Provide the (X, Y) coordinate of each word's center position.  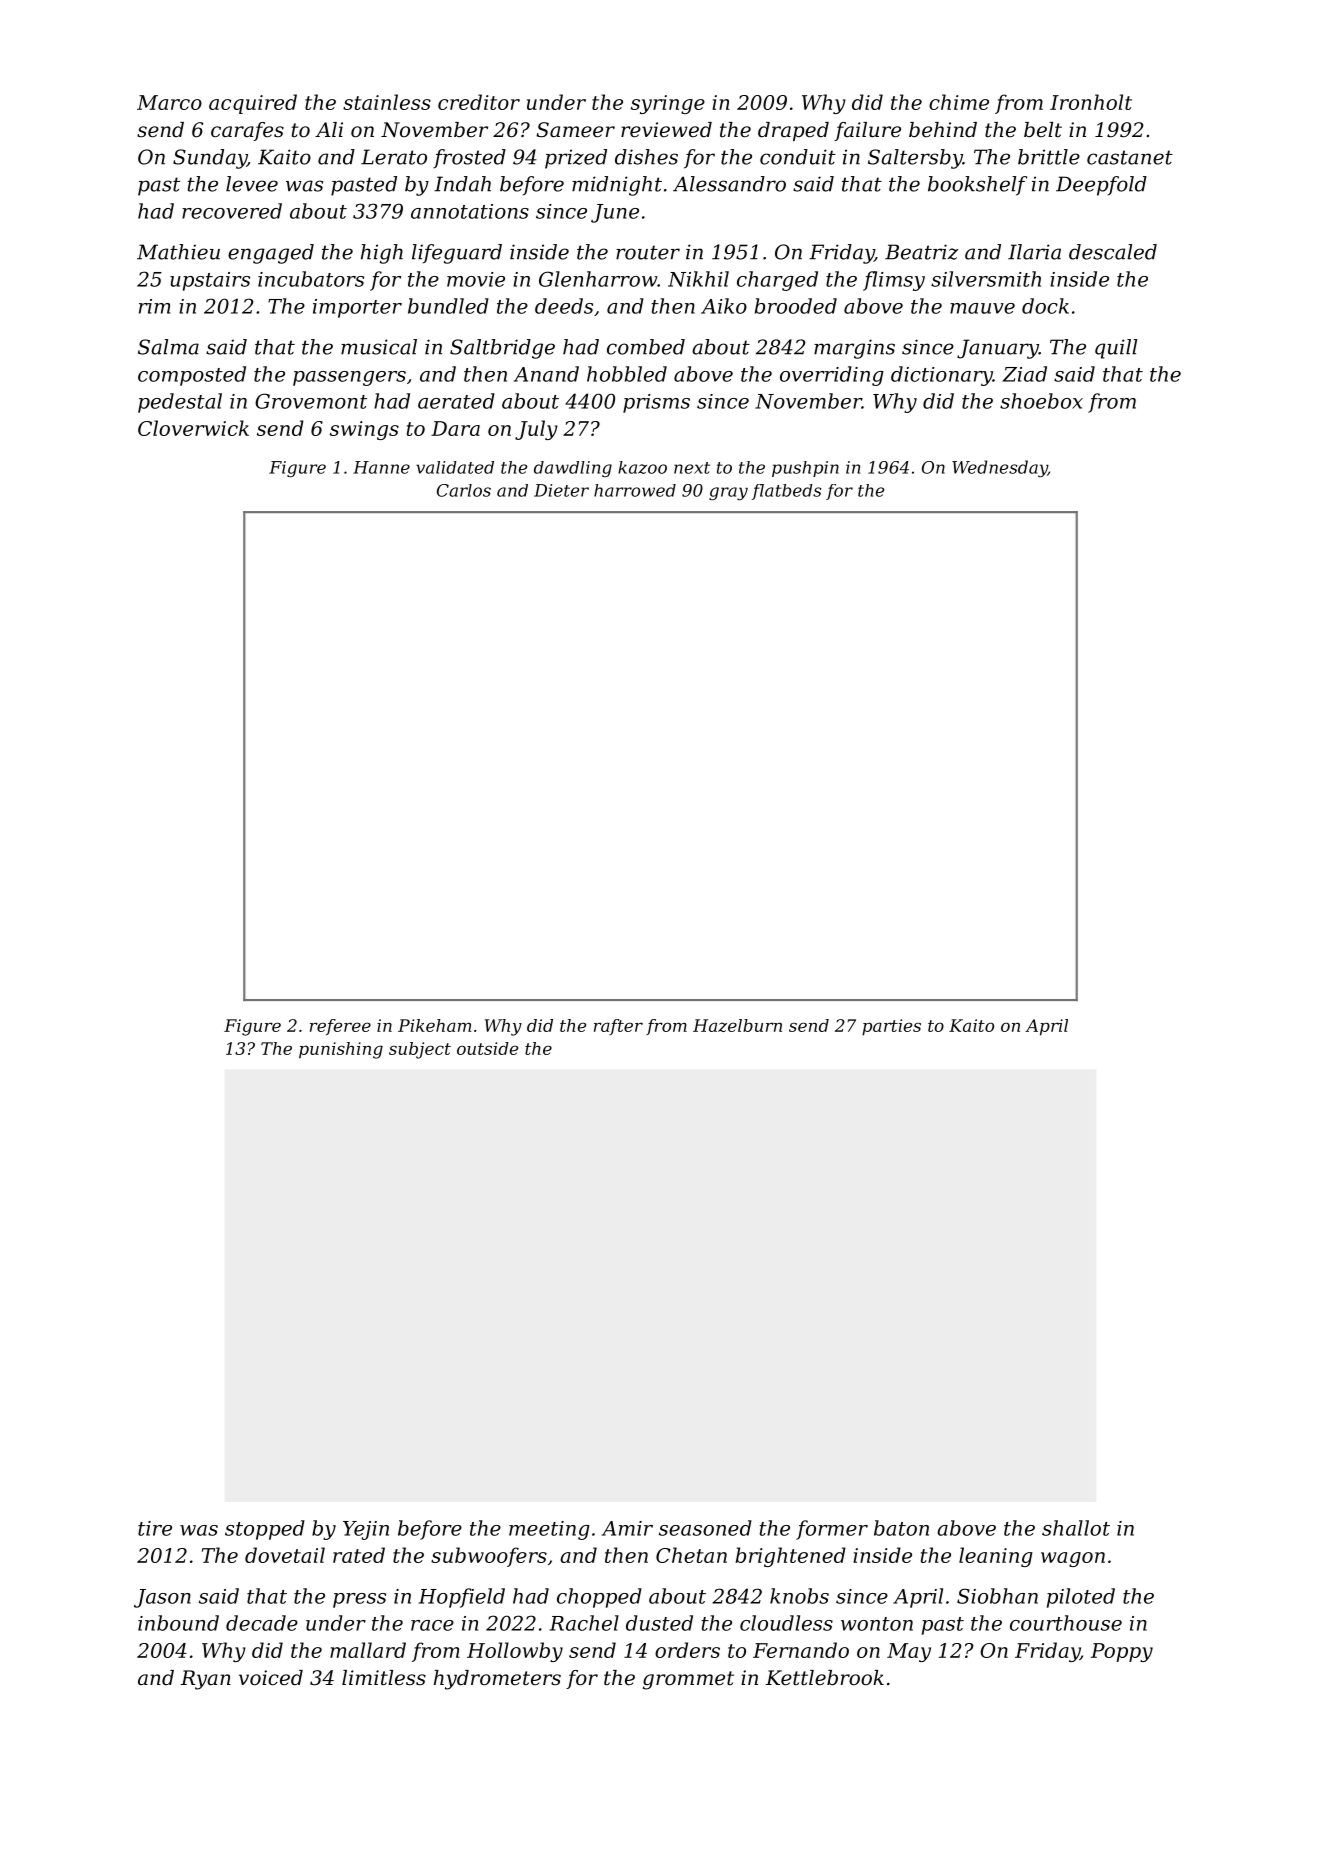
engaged (271, 254)
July (536, 430)
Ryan (206, 1680)
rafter (618, 1027)
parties (891, 1027)
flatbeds (787, 492)
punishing (341, 1050)
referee (340, 1027)
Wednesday (1000, 468)
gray (728, 493)
